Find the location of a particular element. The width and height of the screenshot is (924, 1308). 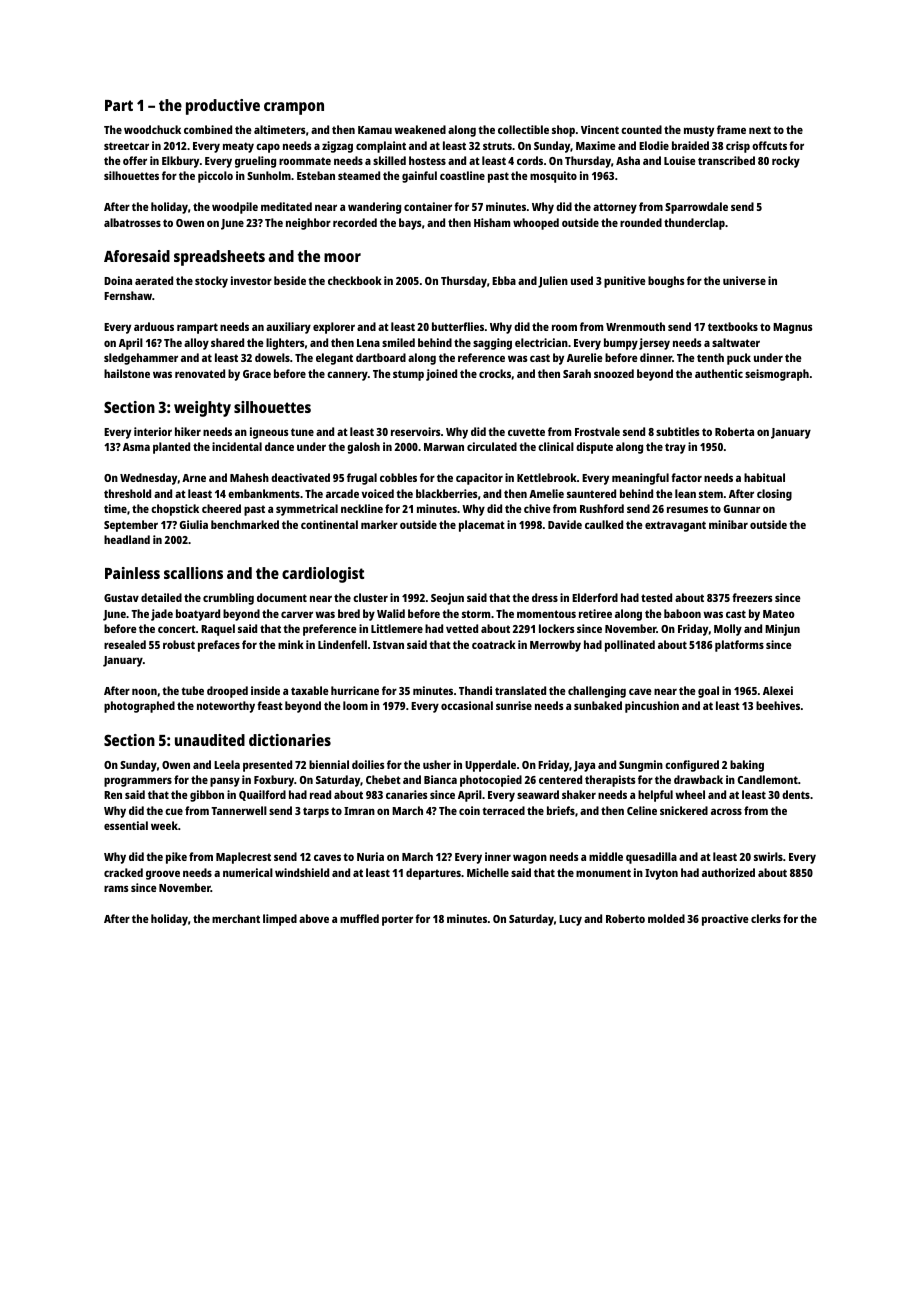

platforms is located at coordinates (739, 646).
